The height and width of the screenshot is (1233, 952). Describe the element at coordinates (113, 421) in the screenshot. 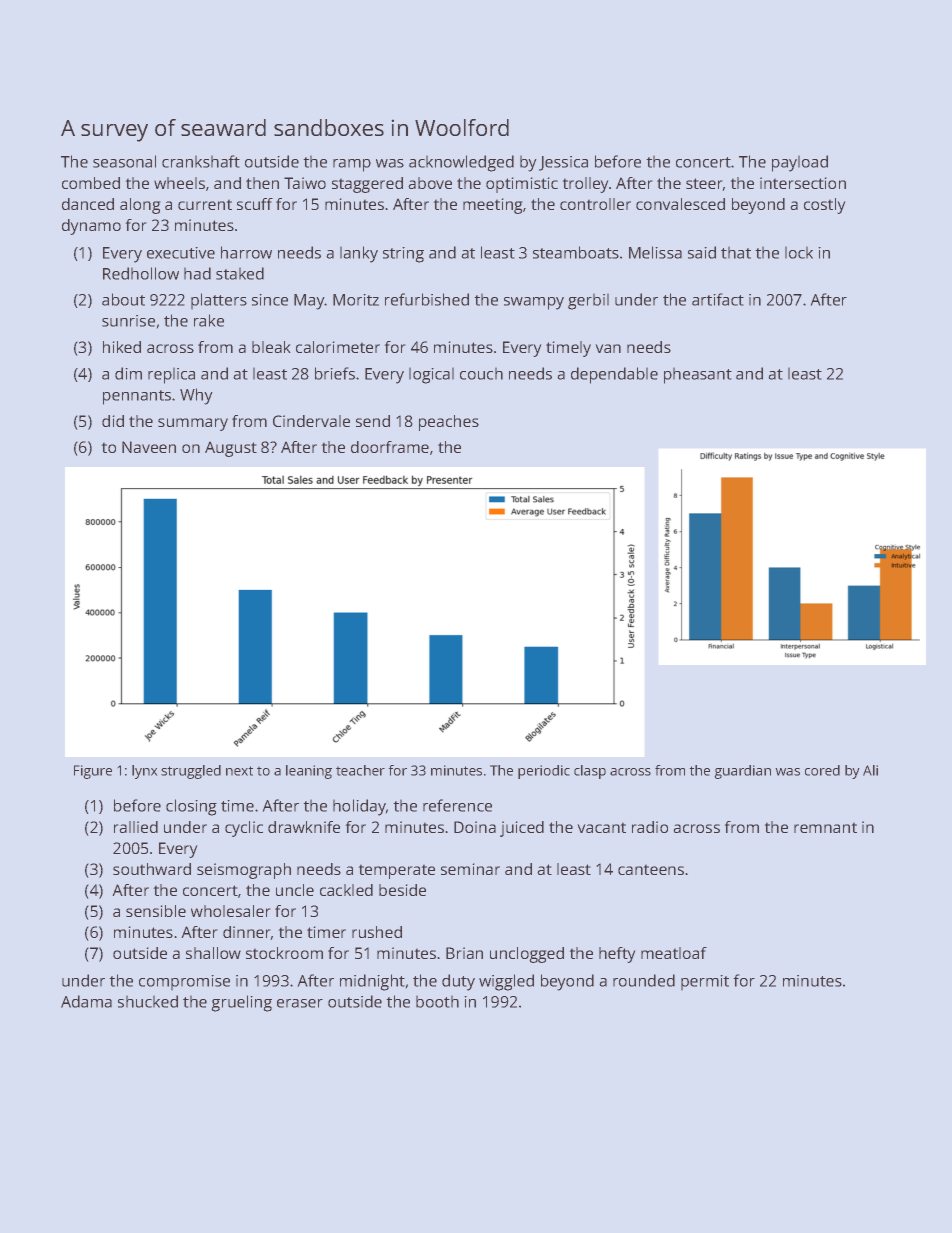

I see `did` at that location.
